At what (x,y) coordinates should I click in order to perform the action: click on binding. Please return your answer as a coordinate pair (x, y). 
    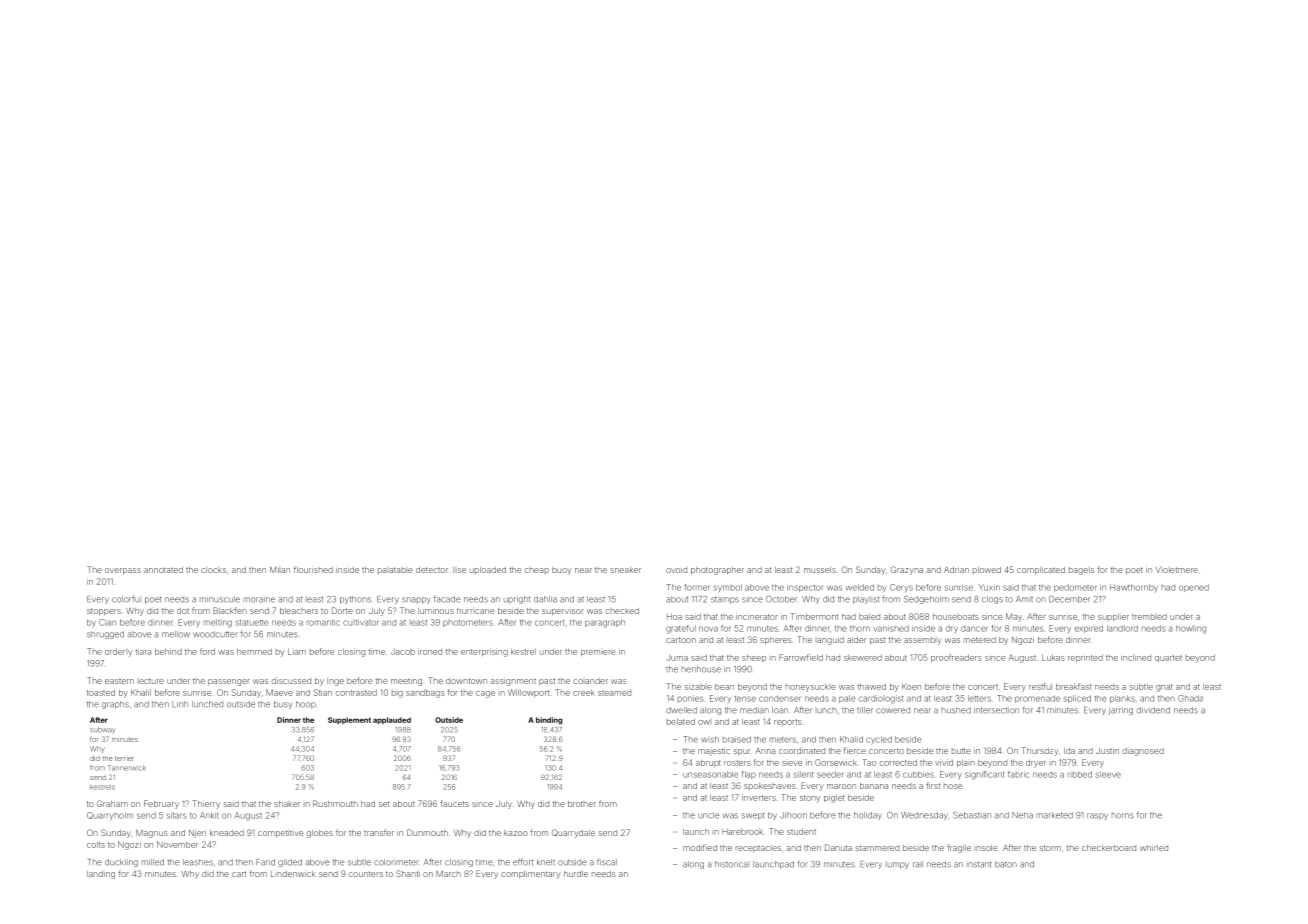
    Looking at the image, I should click on (549, 721).
